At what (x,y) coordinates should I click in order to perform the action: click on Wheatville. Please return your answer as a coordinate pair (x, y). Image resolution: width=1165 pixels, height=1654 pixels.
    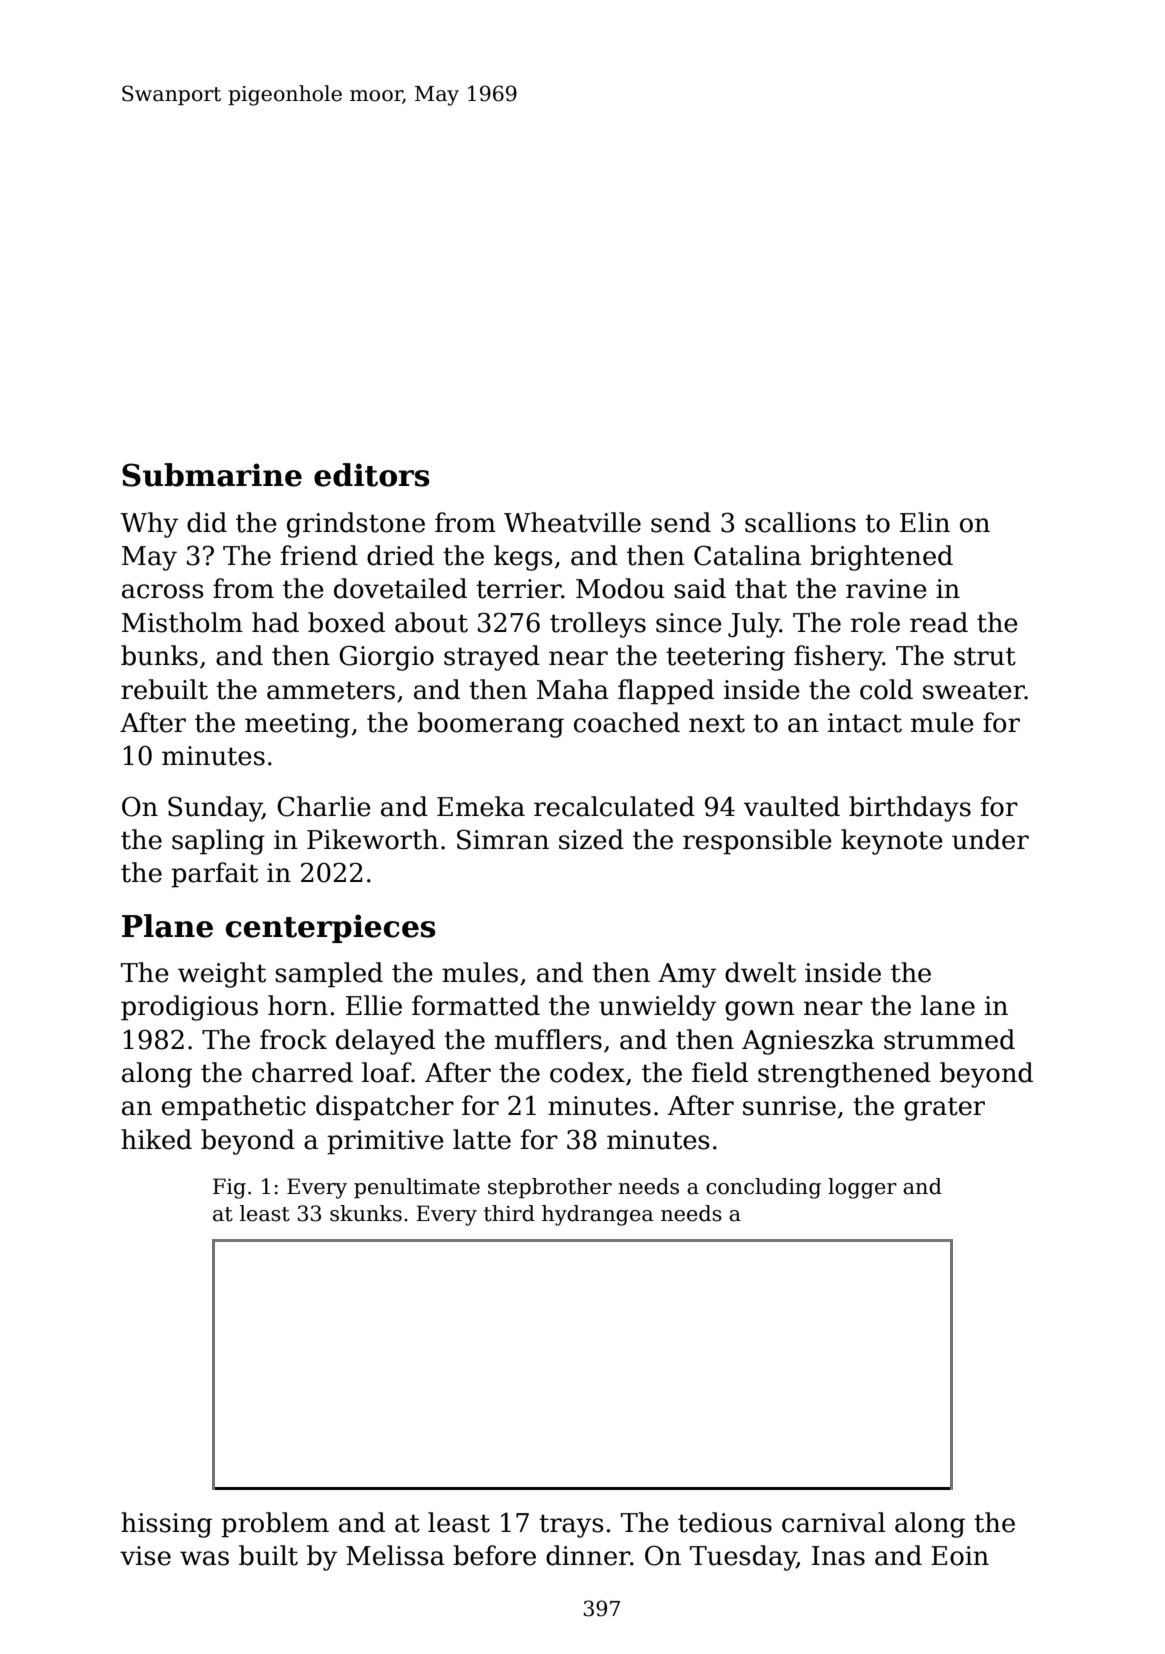
    Looking at the image, I should click on (572, 522).
